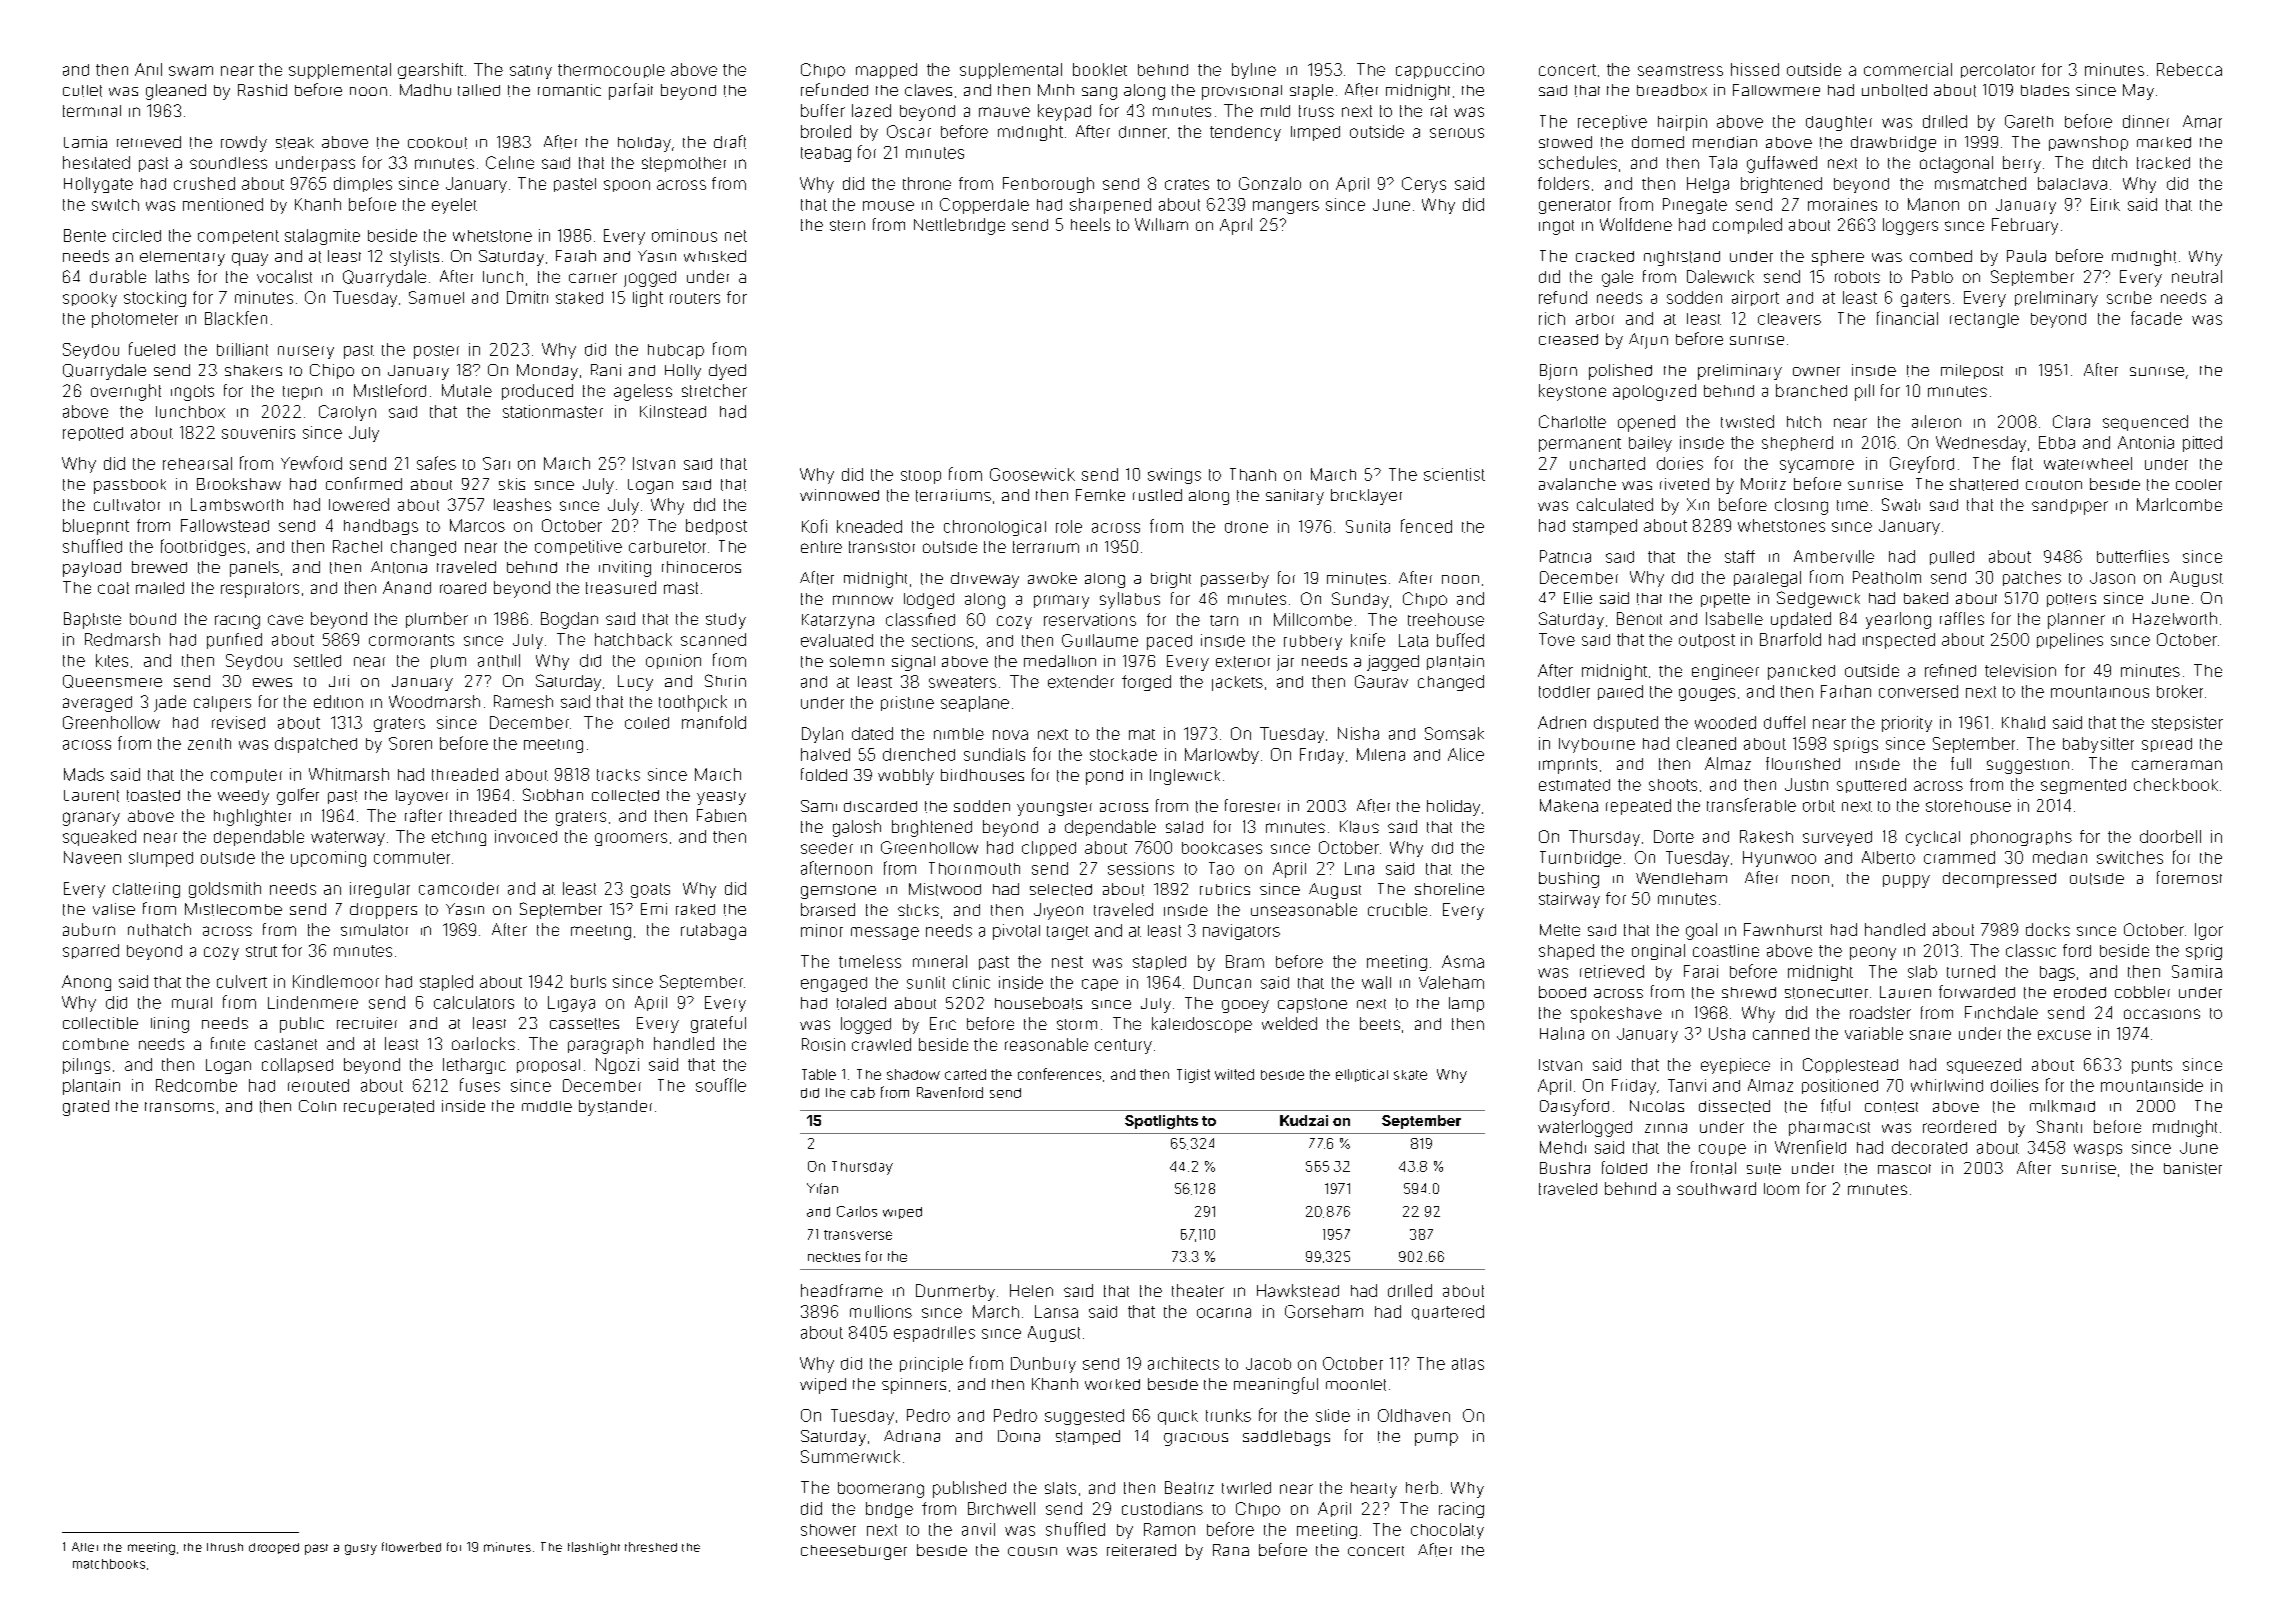  What do you see at coordinates (1052, 578) in the screenshot?
I see `awoke` at bounding box center [1052, 578].
